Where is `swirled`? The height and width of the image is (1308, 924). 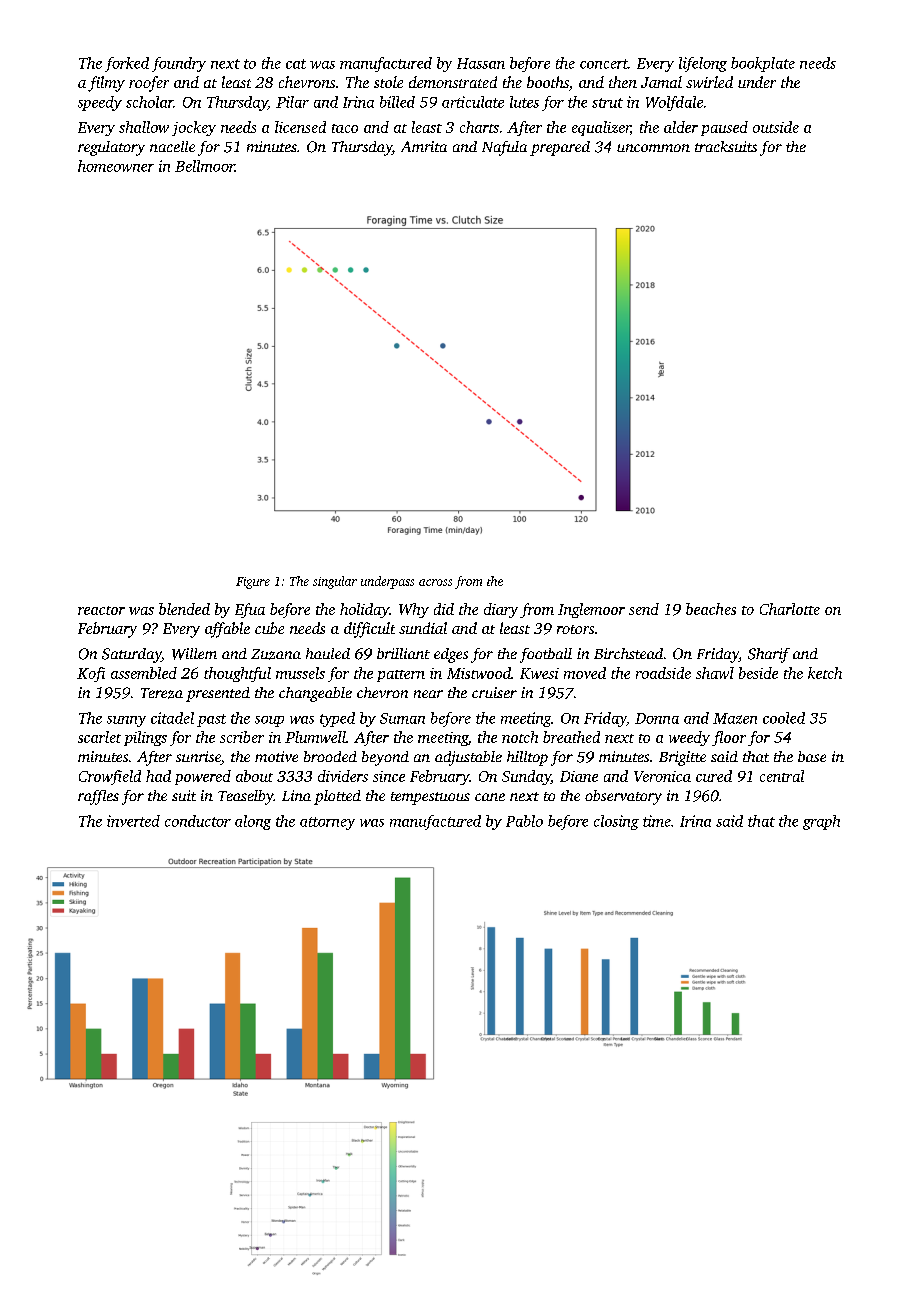
swirled is located at coordinates (709, 82).
